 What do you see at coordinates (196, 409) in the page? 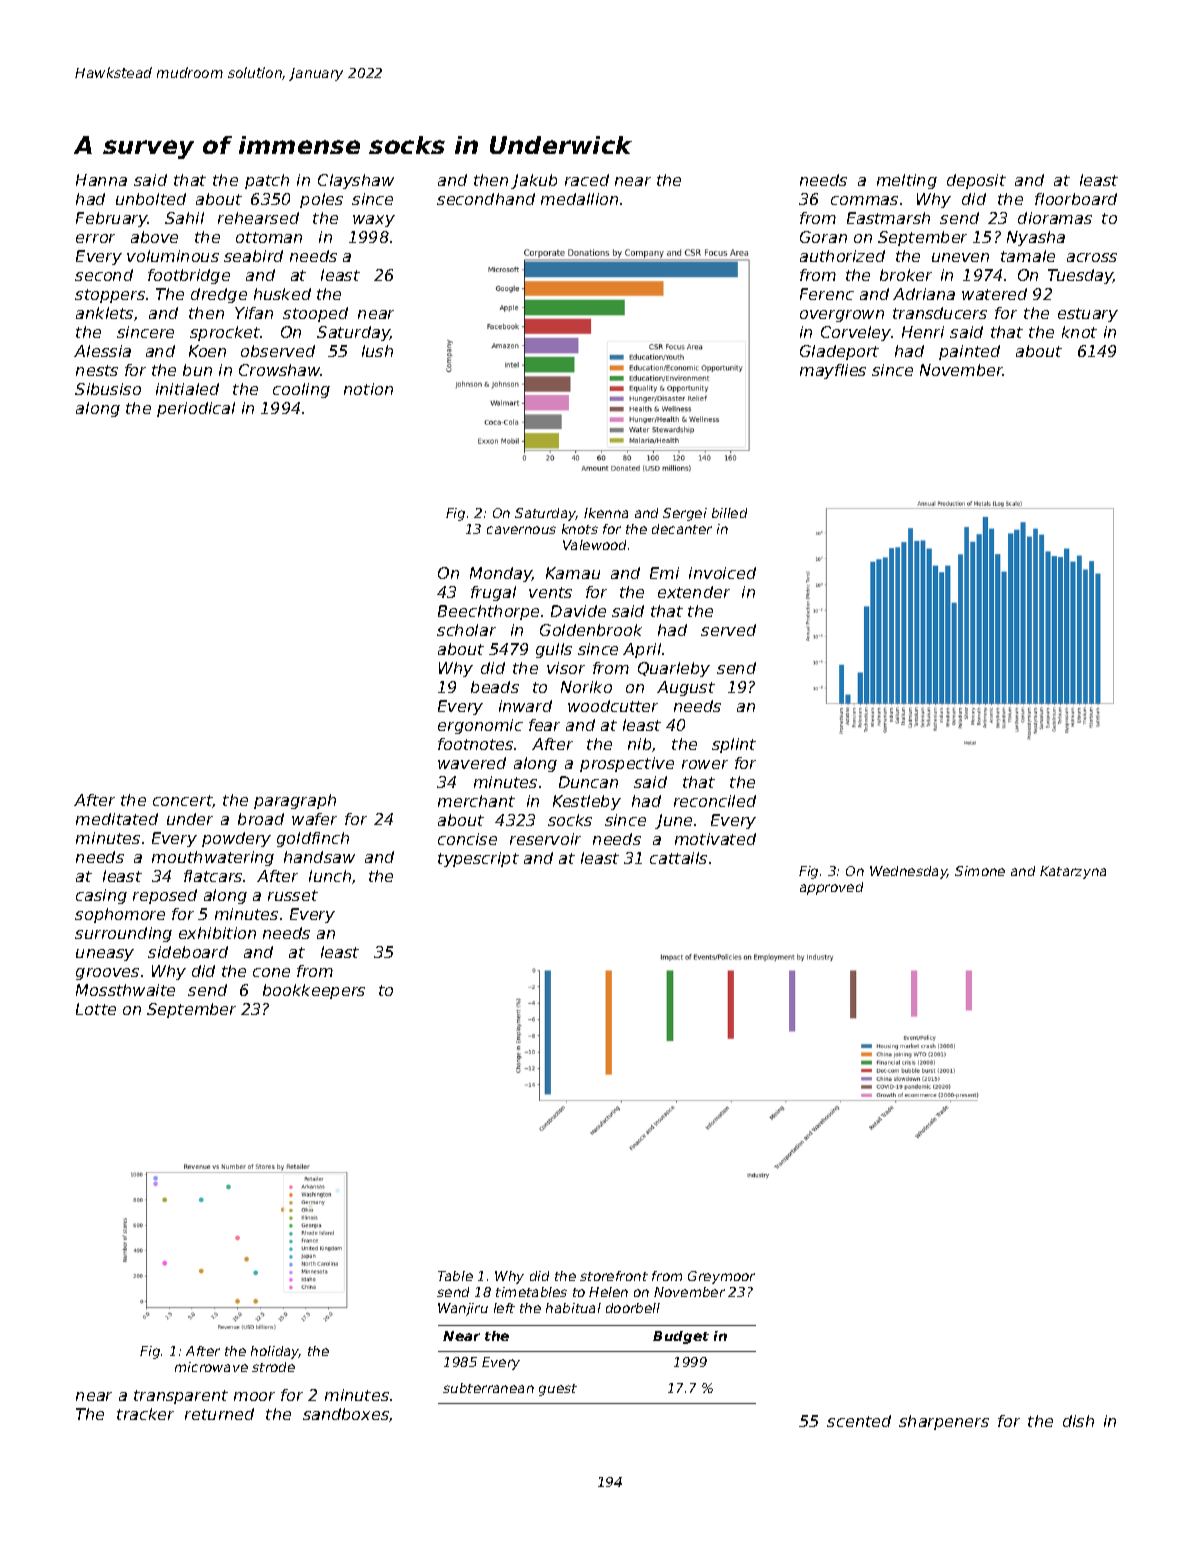
I see `periodical` at bounding box center [196, 409].
